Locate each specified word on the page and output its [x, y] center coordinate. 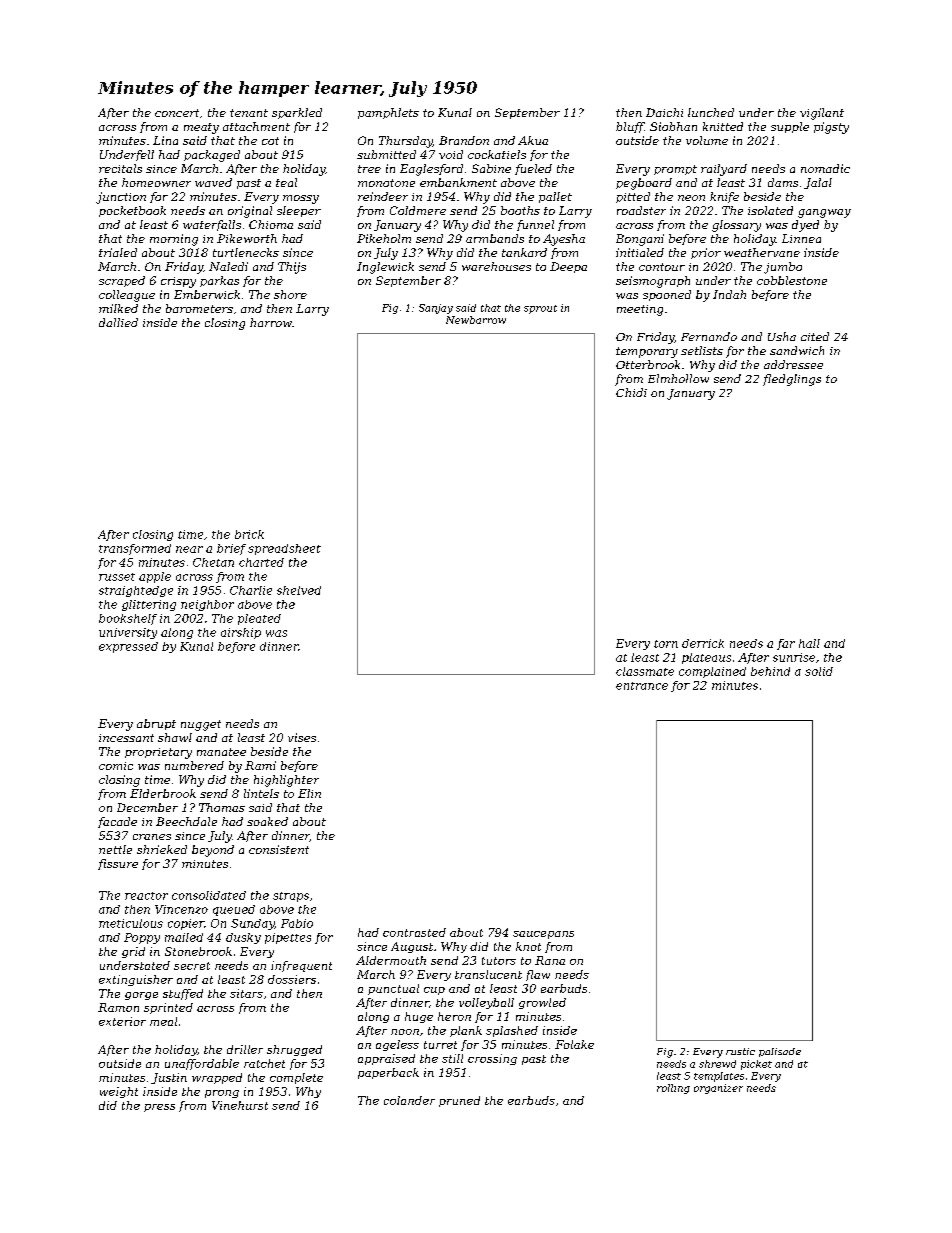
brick [249, 534]
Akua [533, 140]
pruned [459, 1101]
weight [119, 1092]
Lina [165, 140]
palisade [780, 1052]
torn [666, 644]
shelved [299, 590]
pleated [259, 619]
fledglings [792, 380]
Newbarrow [476, 320]
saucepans [543, 935]
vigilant [822, 114]
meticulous [131, 923]
